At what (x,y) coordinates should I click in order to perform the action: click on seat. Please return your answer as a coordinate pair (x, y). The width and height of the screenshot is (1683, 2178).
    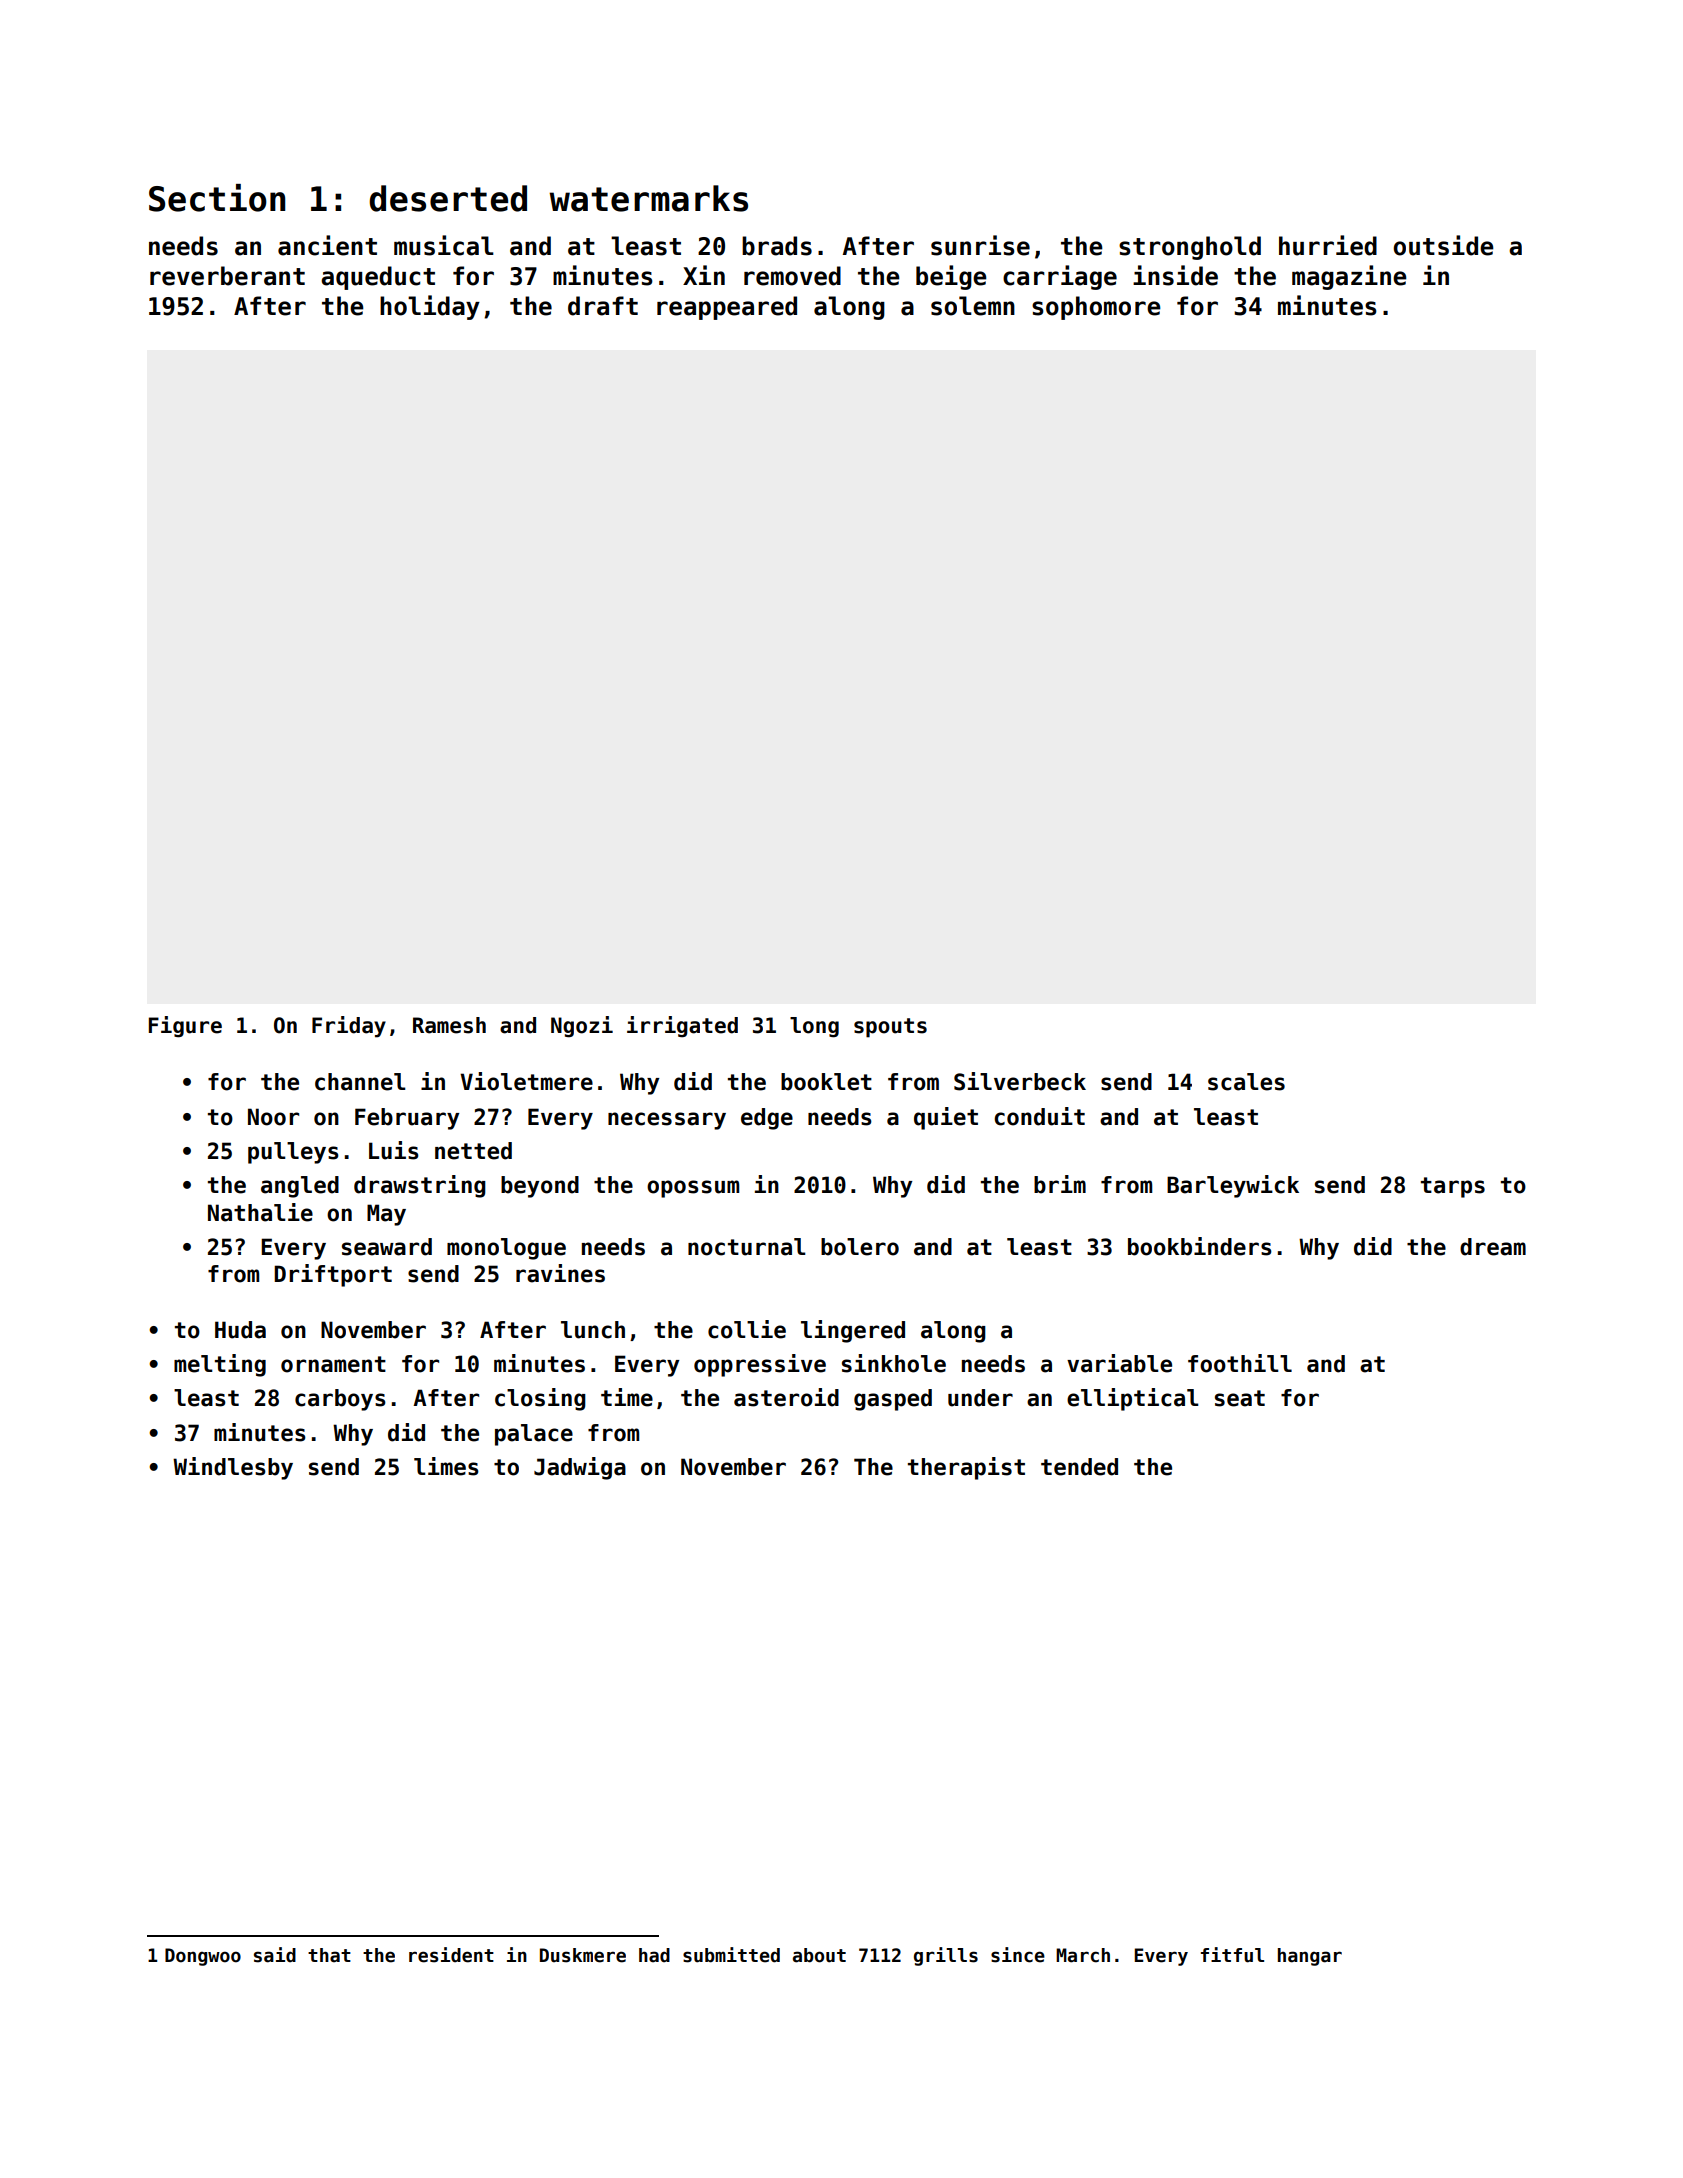
    Looking at the image, I should click on (1240, 1398).
